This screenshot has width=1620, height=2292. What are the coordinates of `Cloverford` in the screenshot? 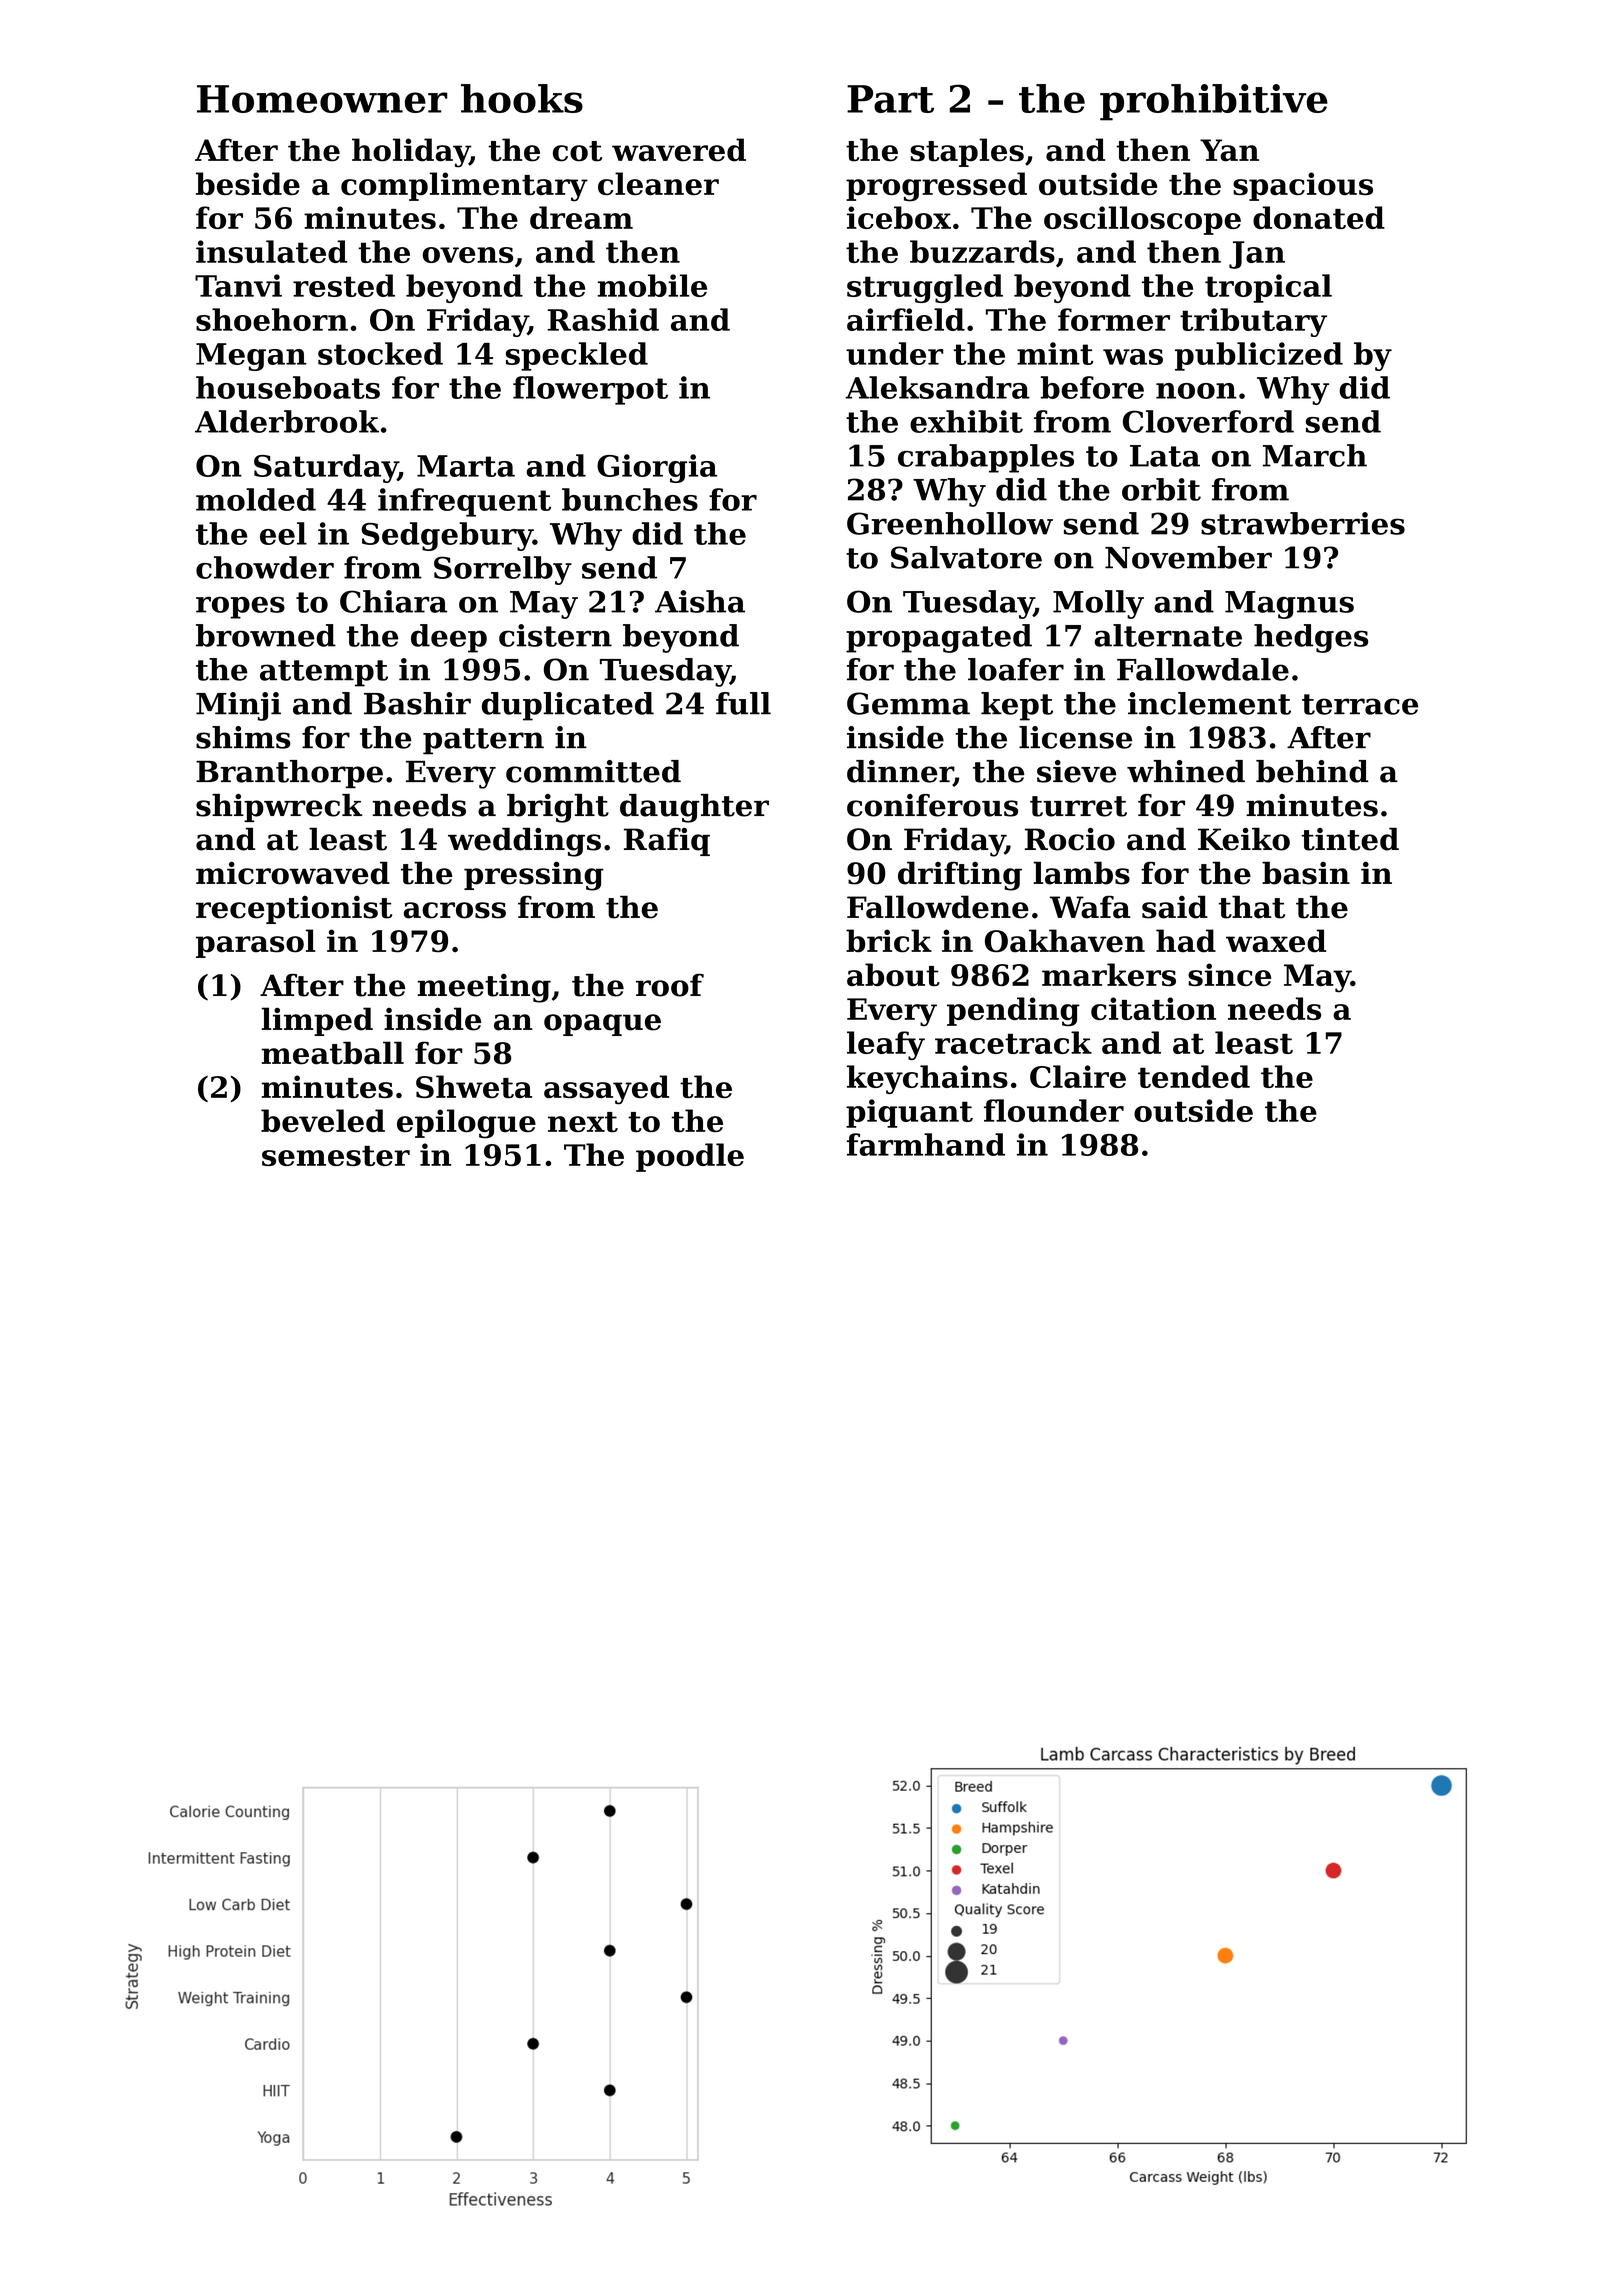 It's located at (1208, 421).
